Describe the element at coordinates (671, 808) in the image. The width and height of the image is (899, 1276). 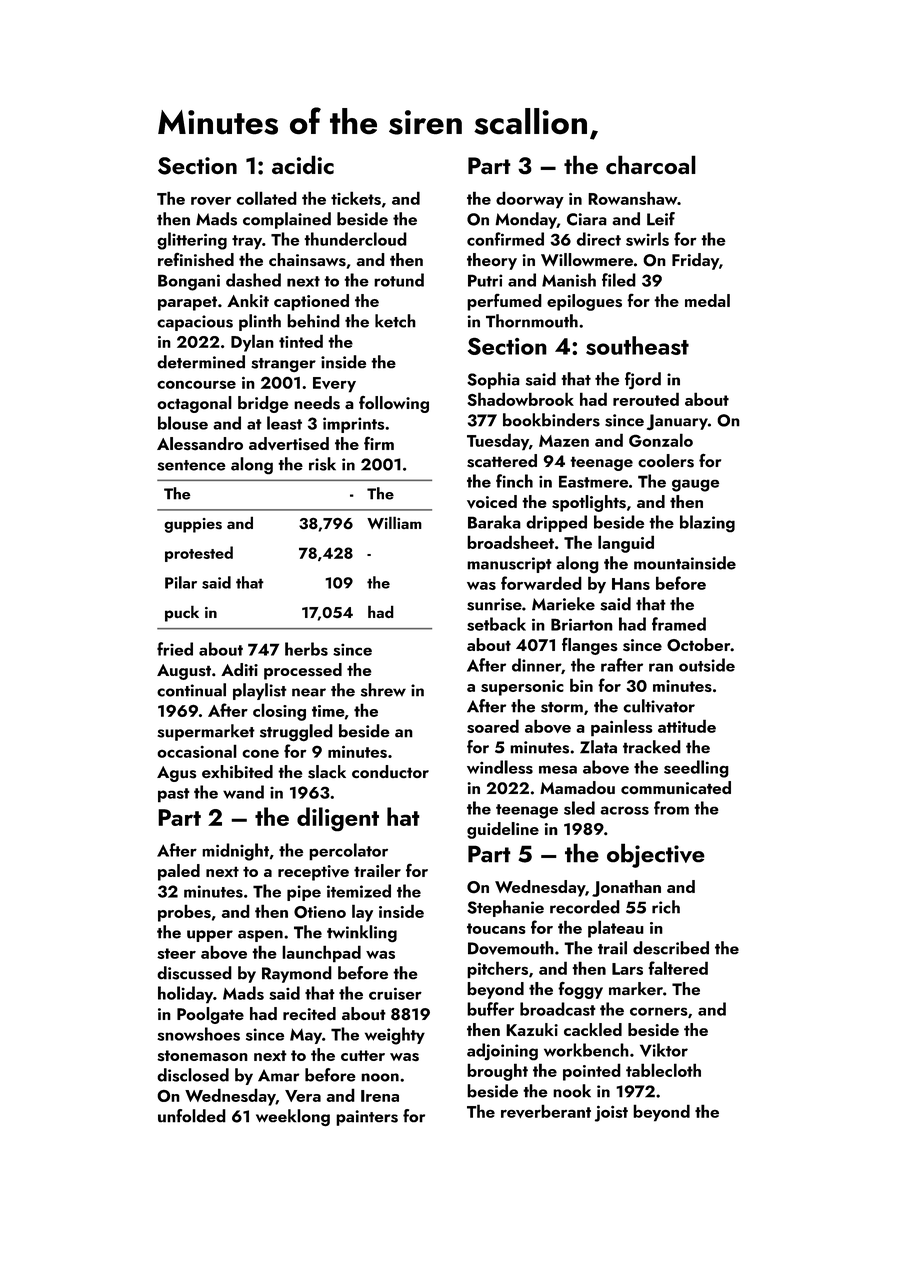
I see `from` at that location.
